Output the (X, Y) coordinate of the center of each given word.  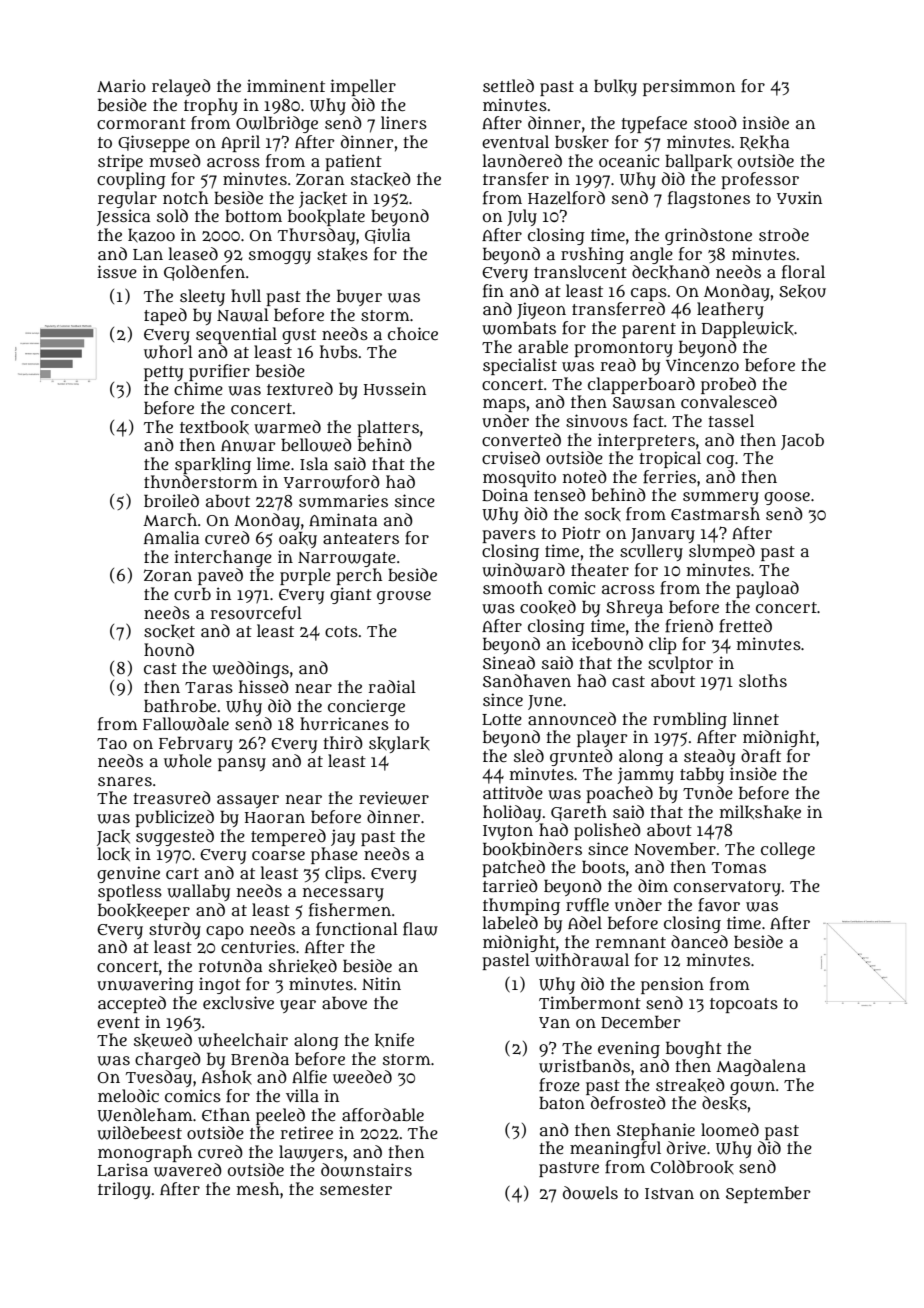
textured (300, 389)
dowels (590, 1193)
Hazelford (566, 198)
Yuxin (799, 198)
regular (127, 199)
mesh (258, 1188)
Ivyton (508, 832)
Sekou (802, 291)
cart (182, 873)
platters (388, 428)
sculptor (680, 664)
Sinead (509, 662)
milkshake (760, 812)
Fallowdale (186, 724)
